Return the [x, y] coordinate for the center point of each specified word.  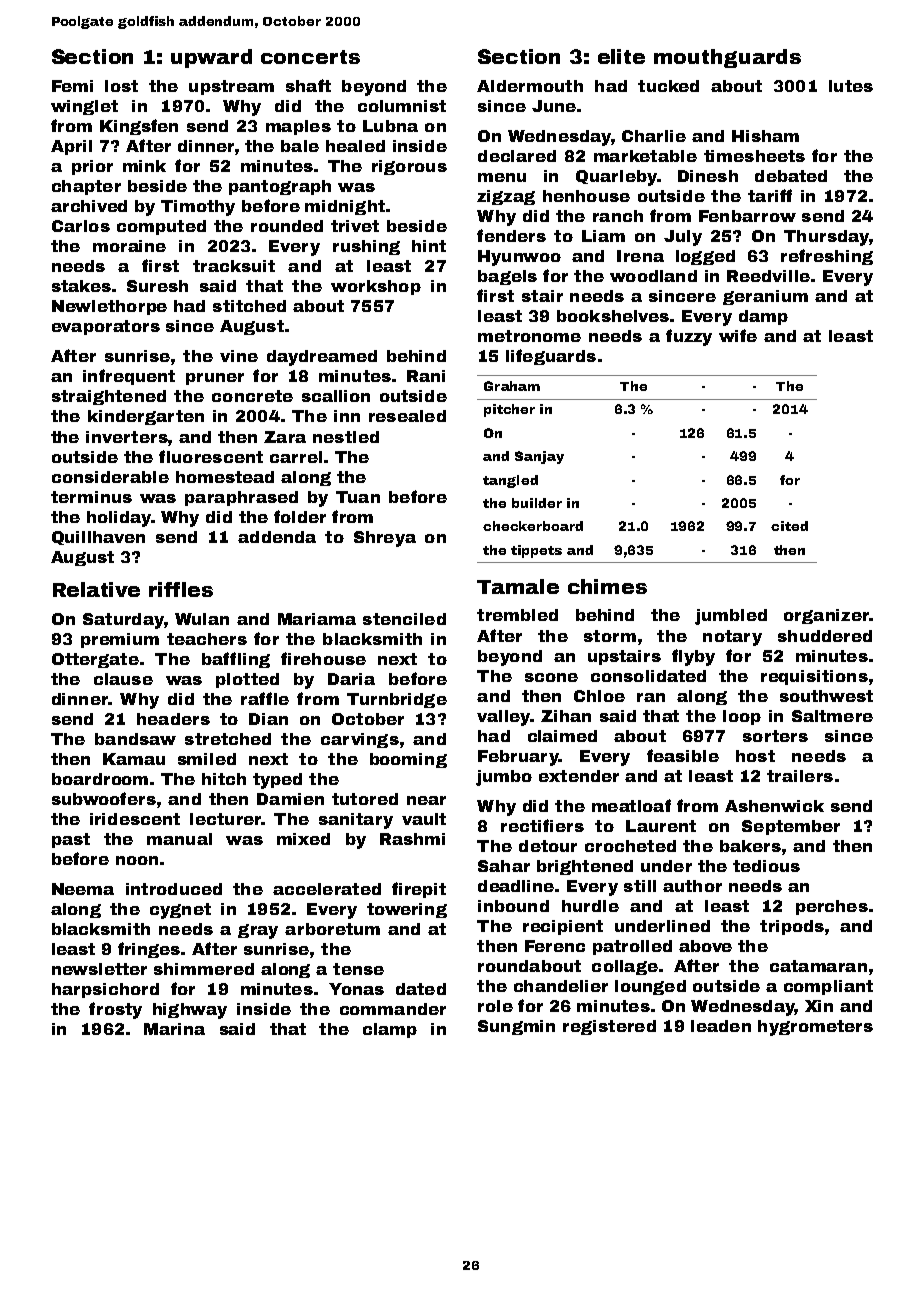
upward [211, 58]
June [554, 106]
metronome [529, 336]
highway [190, 1011]
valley [503, 718]
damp [763, 317]
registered [609, 1027]
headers [173, 719]
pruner [215, 379]
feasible [683, 755]
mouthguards [727, 58]
